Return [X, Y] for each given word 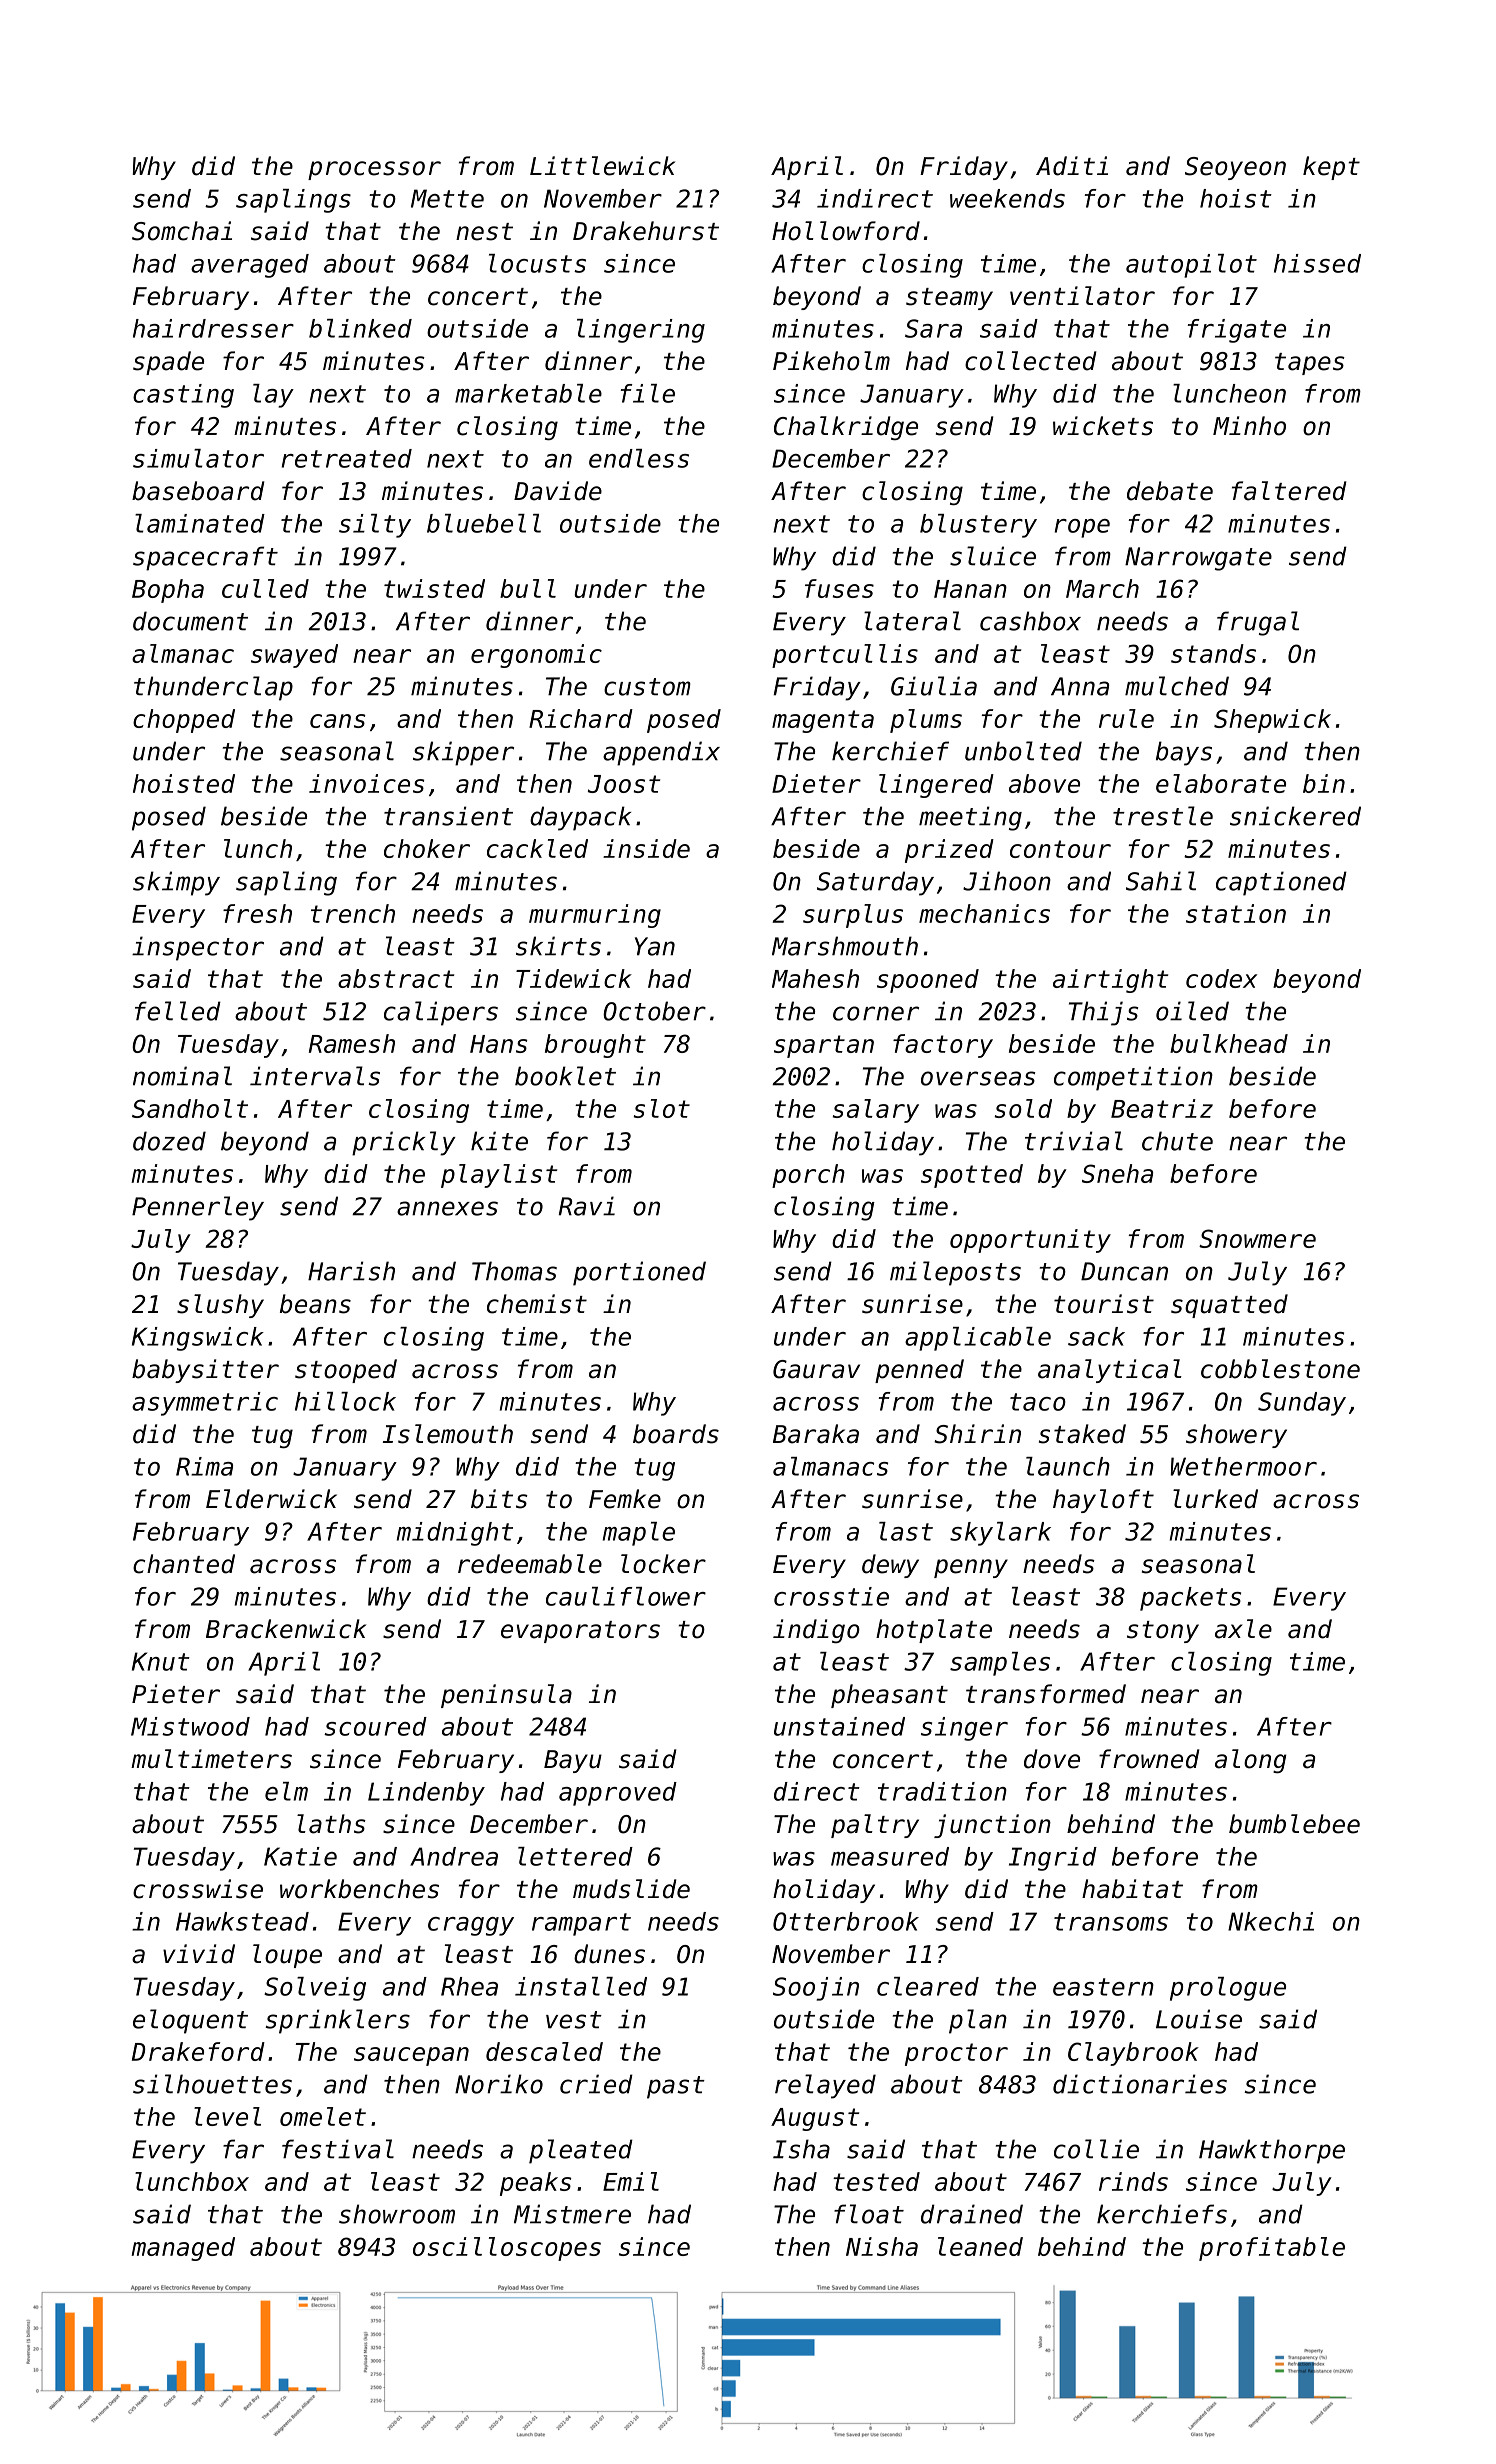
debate [1170, 491]
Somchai [182, 231]
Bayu [573, 1761]
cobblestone [1280, 1369]
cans [337, 721]
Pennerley [198, 1208]
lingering [641, 331]
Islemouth [448, 1434]
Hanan [970, 589]
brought [595, 1046]
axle [1243, 1629]
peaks [535, 2184]
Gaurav [816, 1369]
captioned [1281, 883]
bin [1324, 783]
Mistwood [190, 1726]
